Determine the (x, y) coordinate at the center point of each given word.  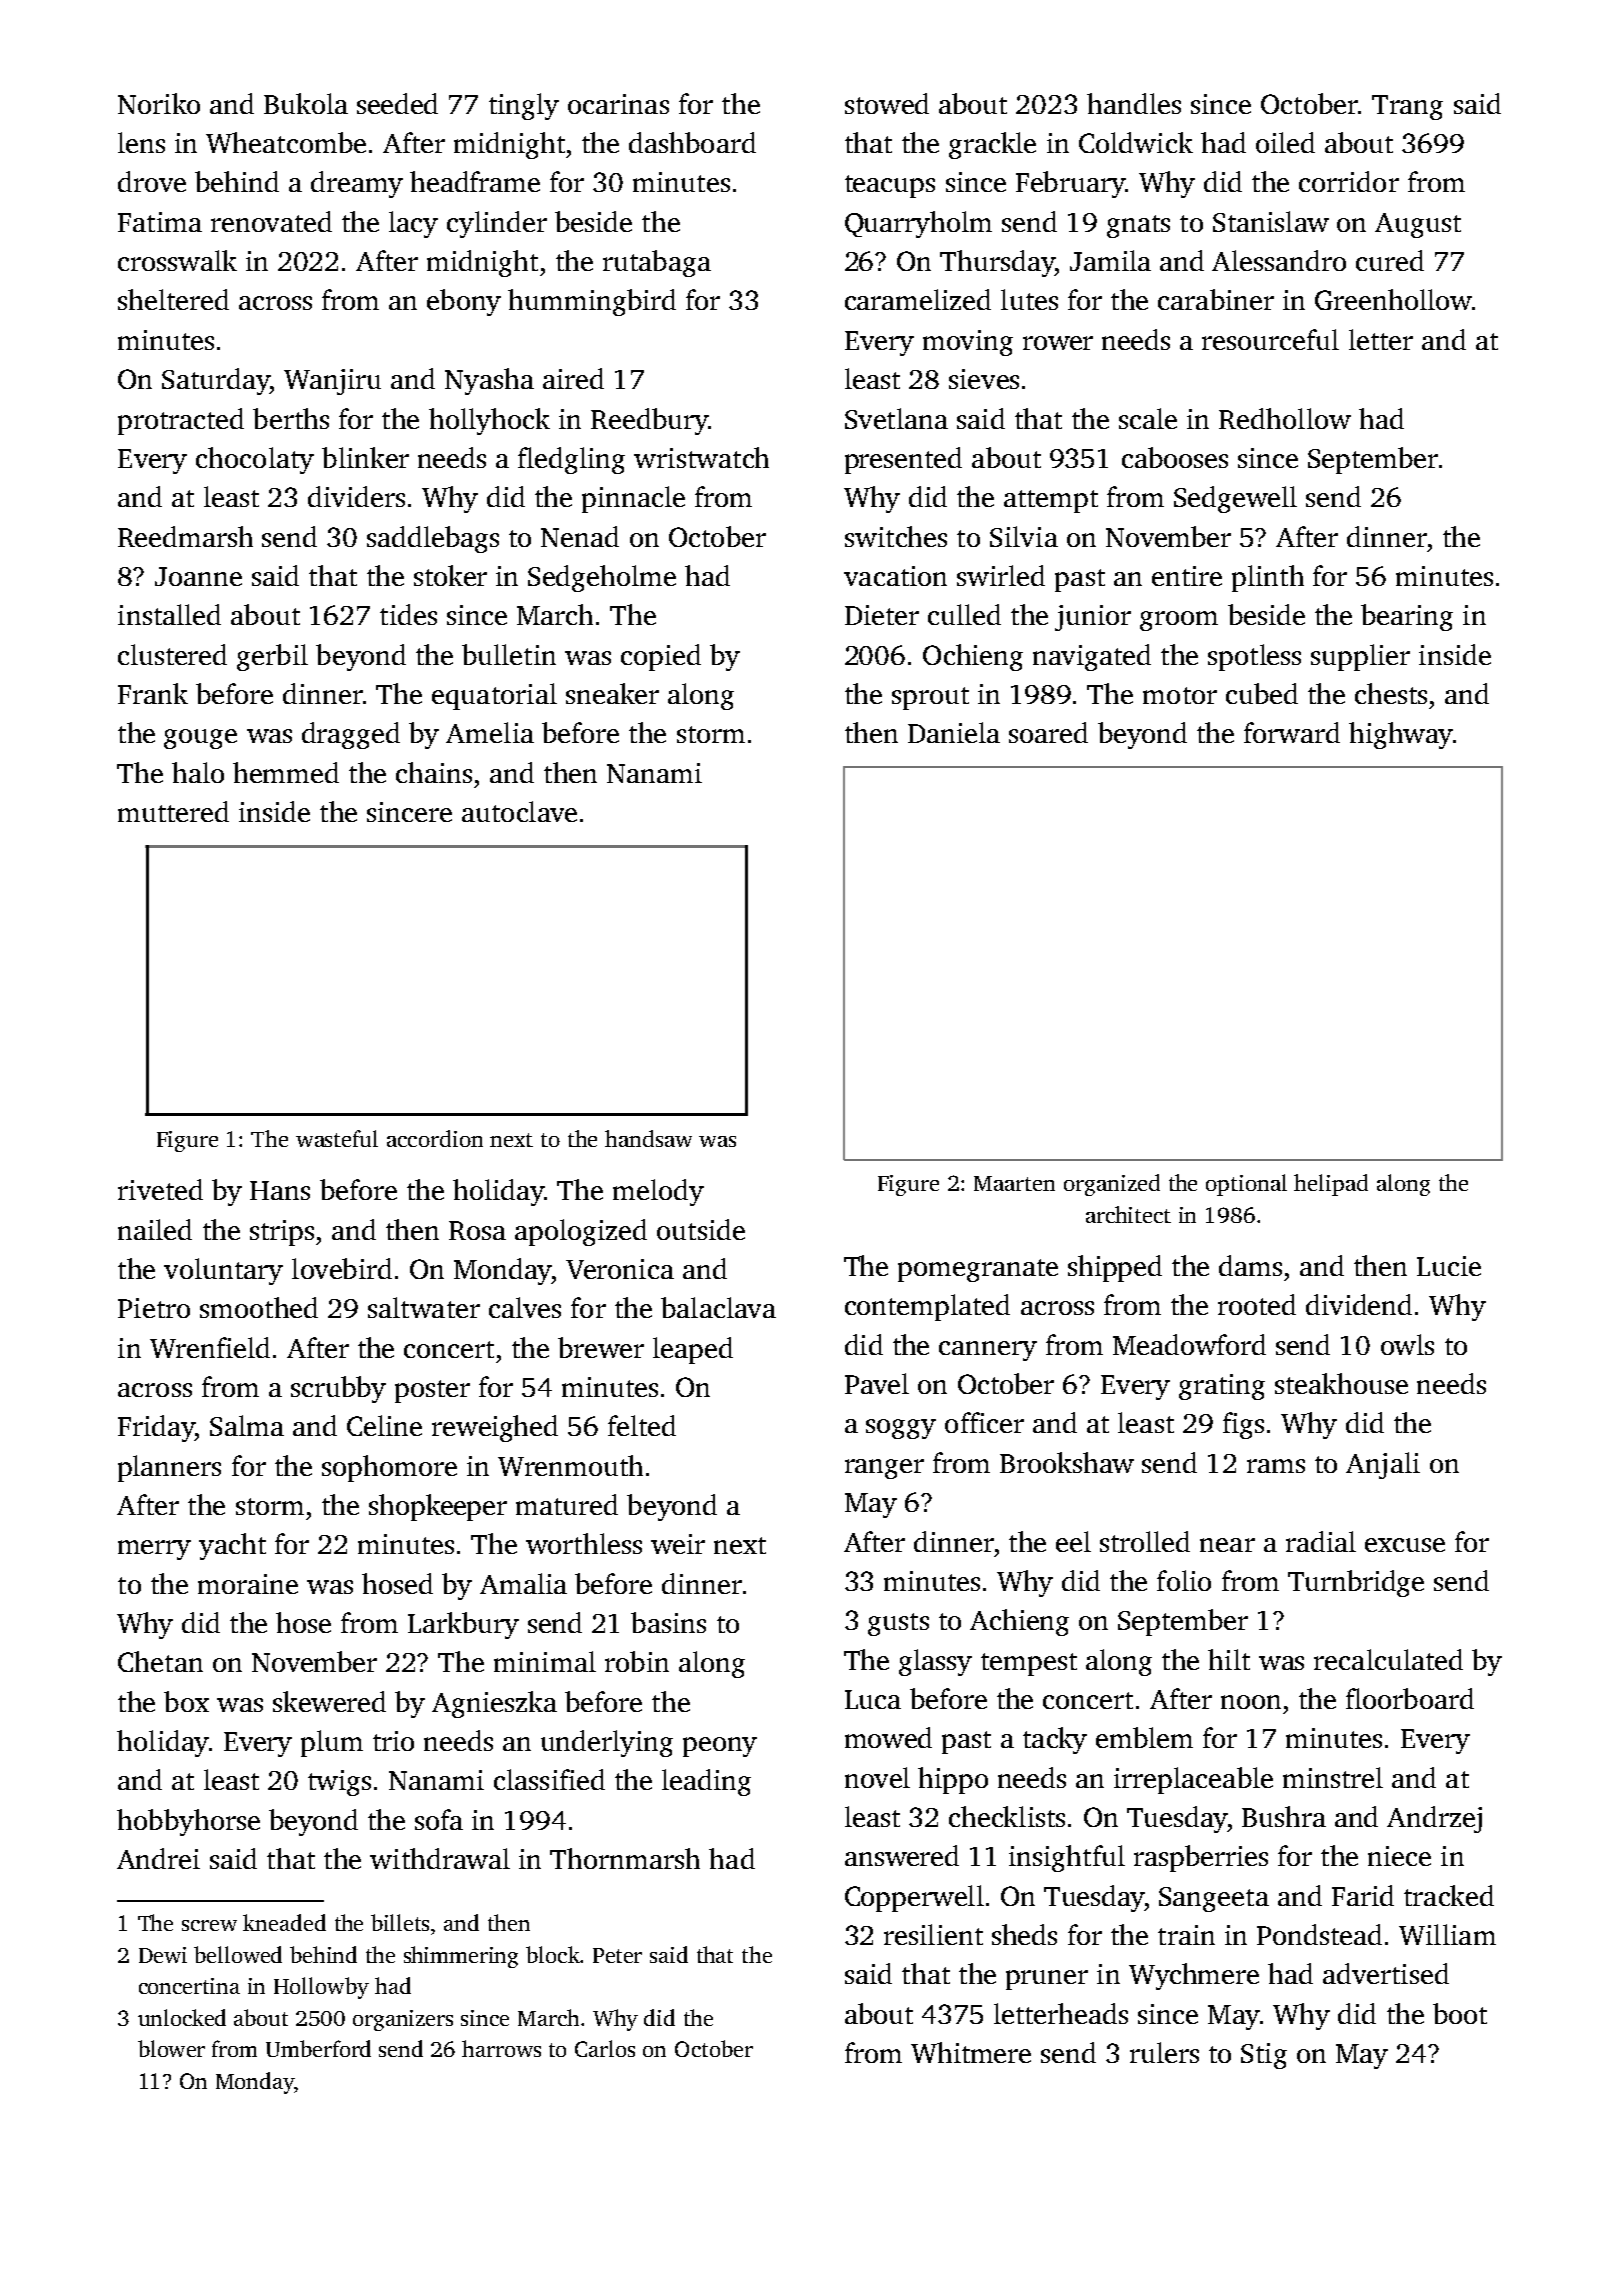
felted (642, 1425)
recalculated (1388, 1659)
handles (1134, 103)
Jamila (1110, 260)
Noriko (159, 103)
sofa (439, 1819)
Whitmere (971, 2052)
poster (432, 1391)
